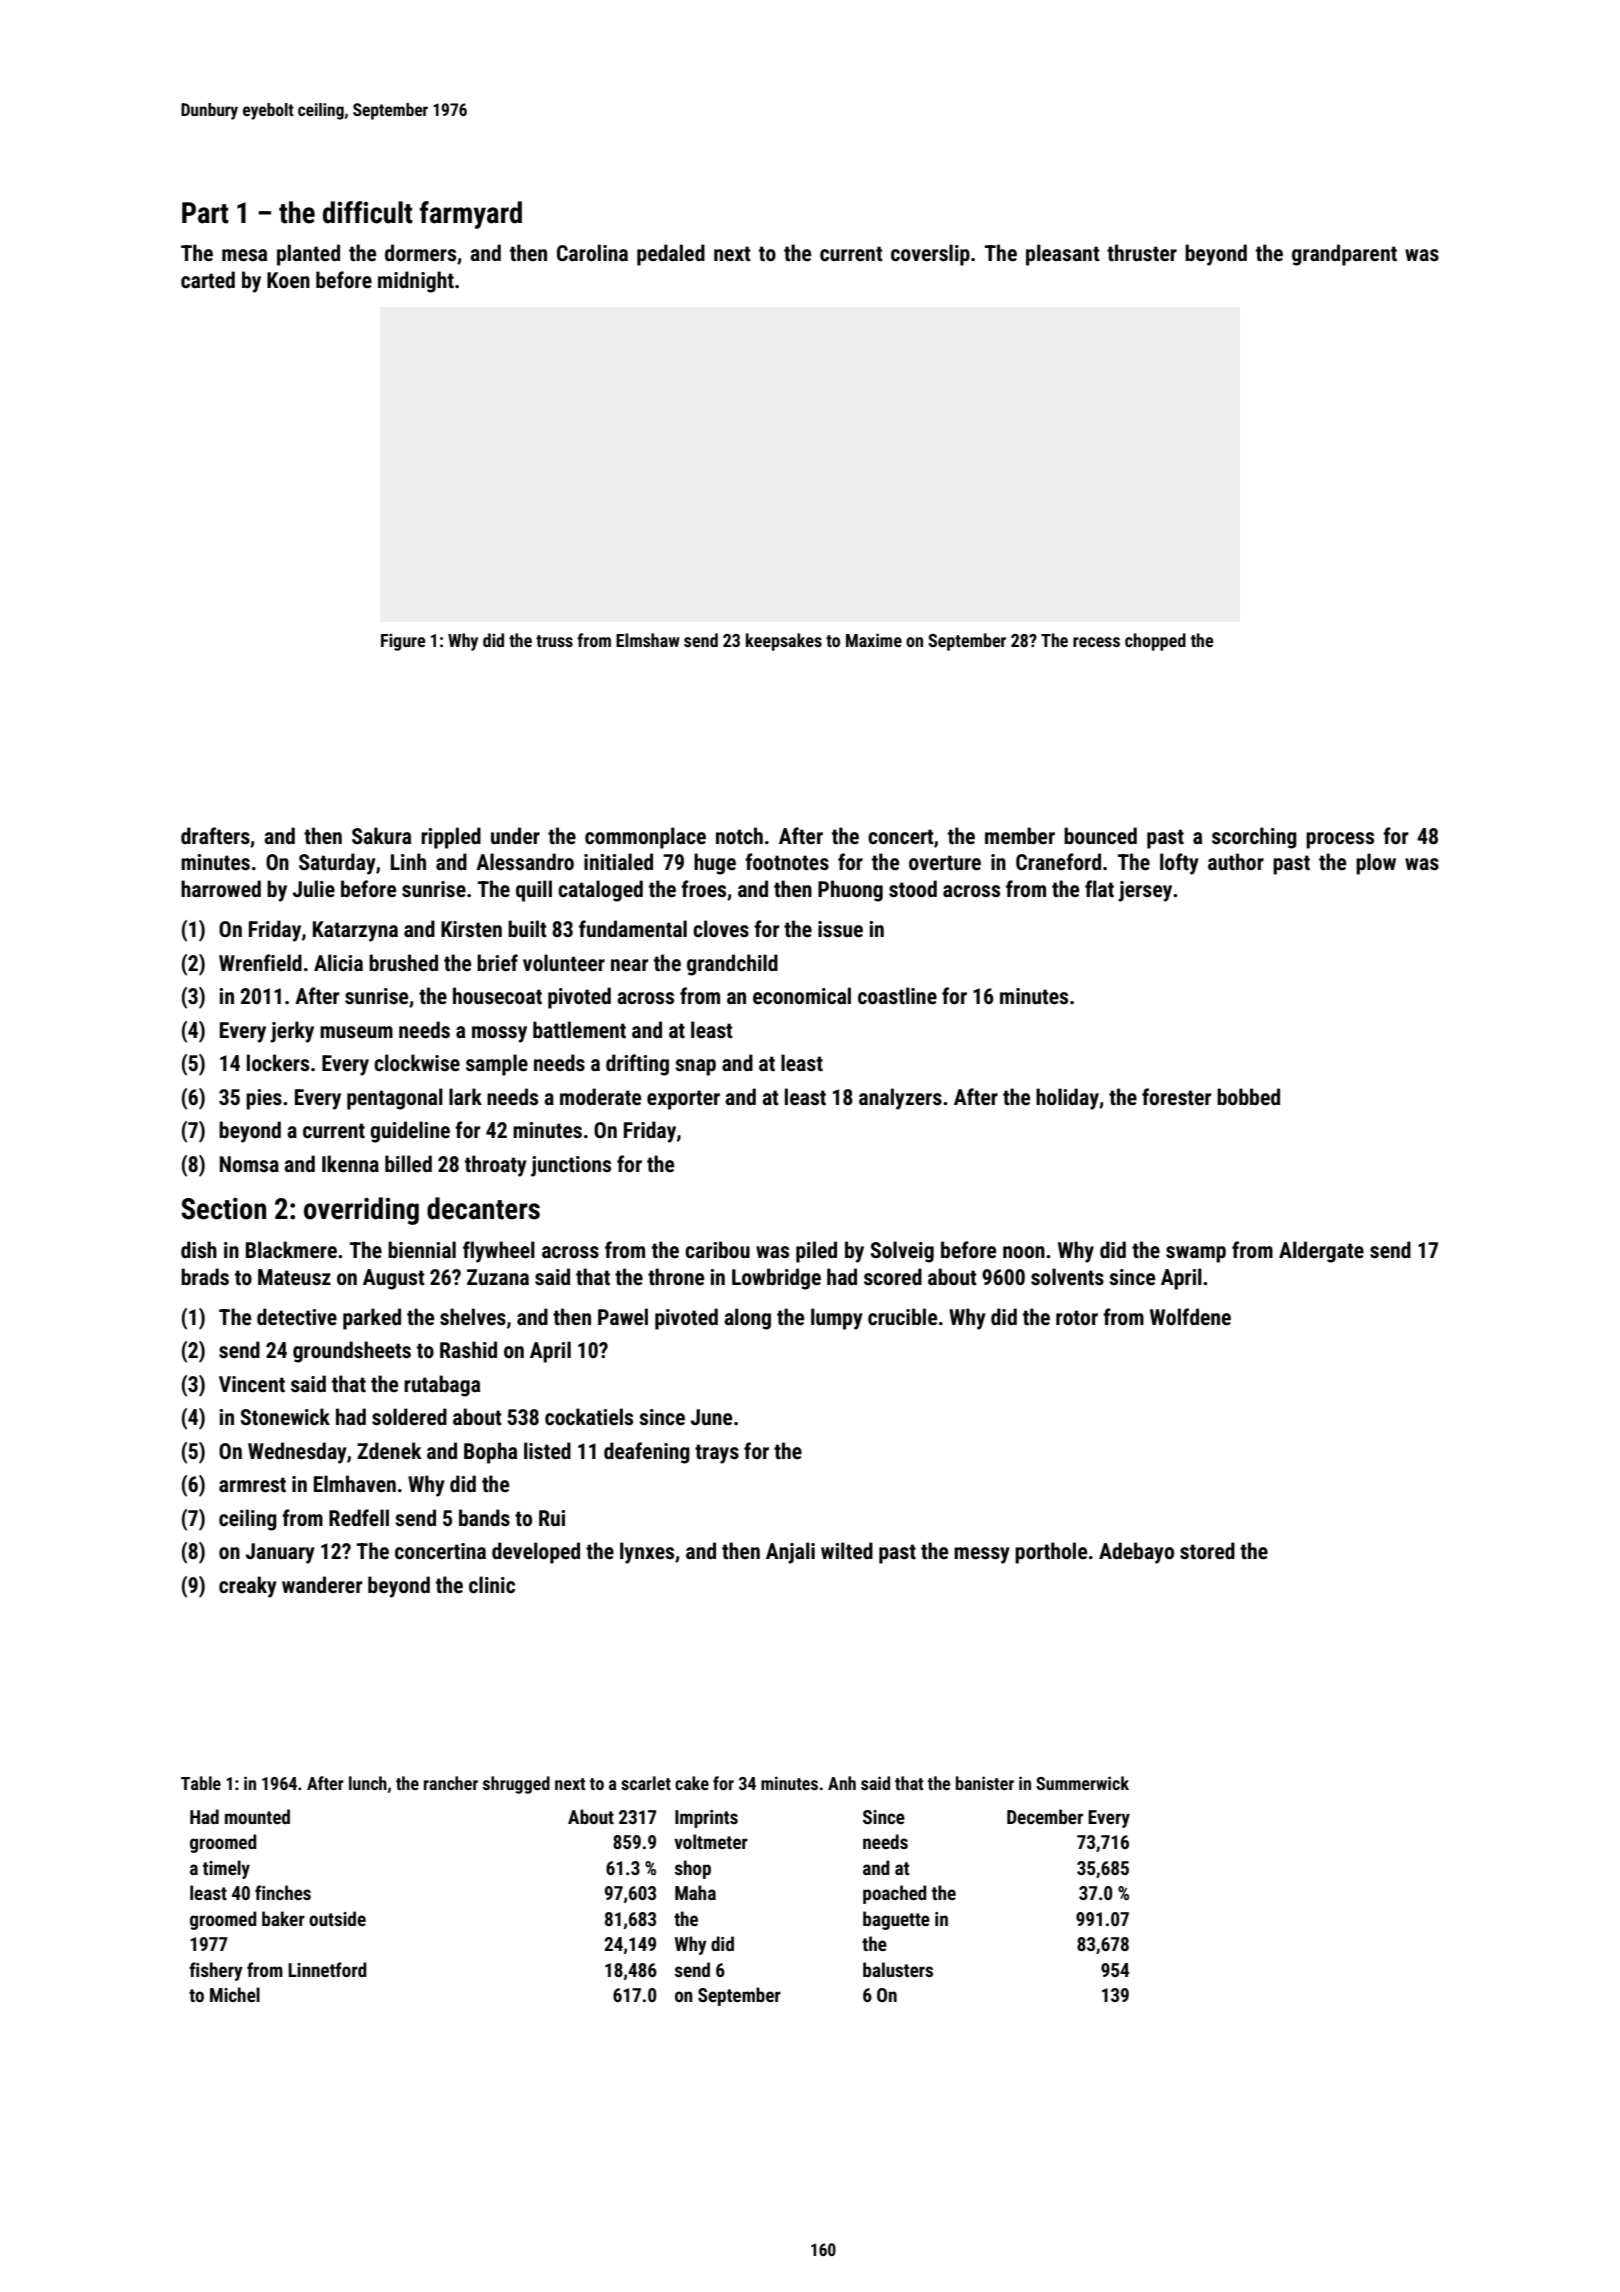  I want to click on January, so click(280, 1553).
